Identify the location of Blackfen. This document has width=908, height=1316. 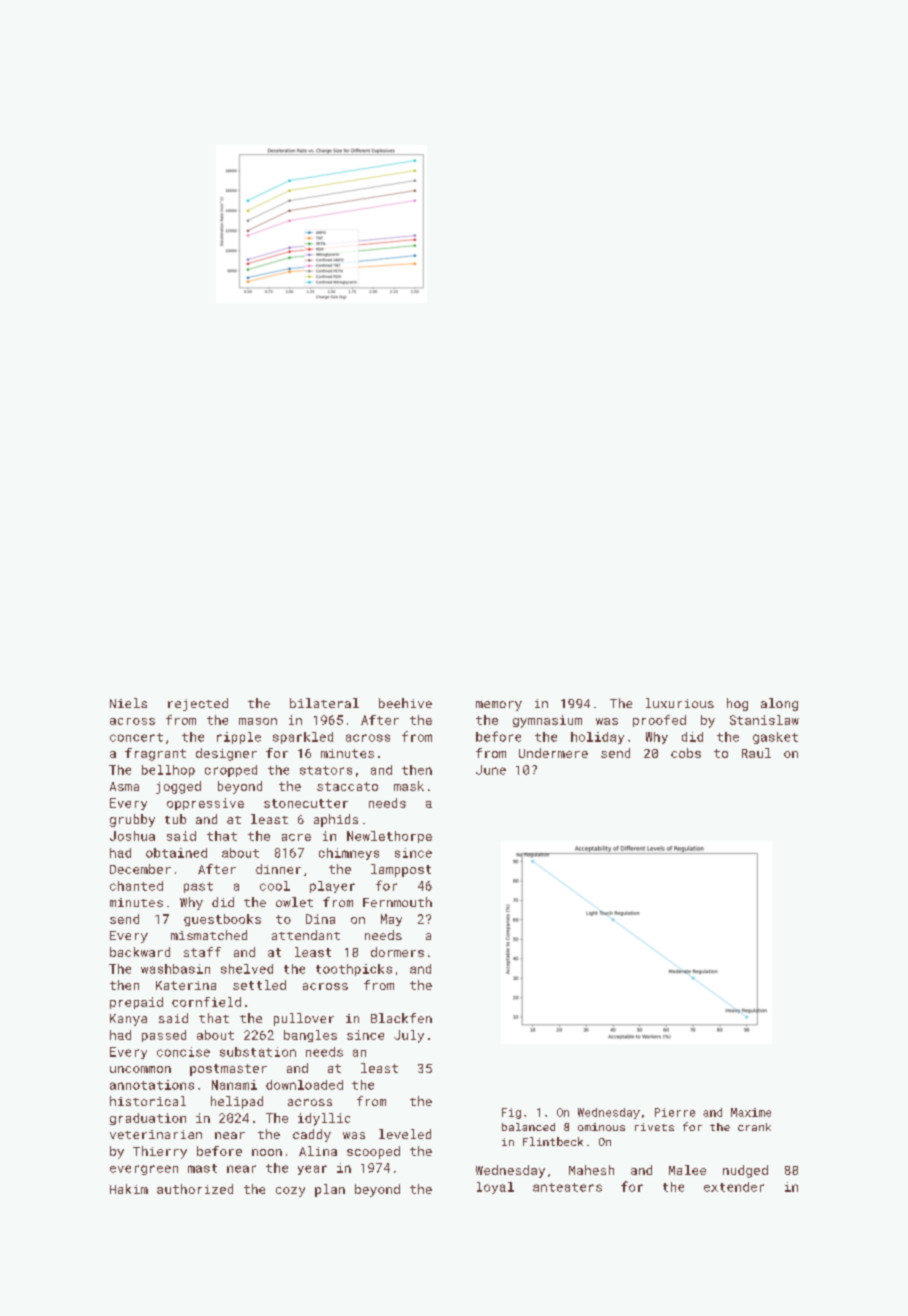
(401, 1018).
